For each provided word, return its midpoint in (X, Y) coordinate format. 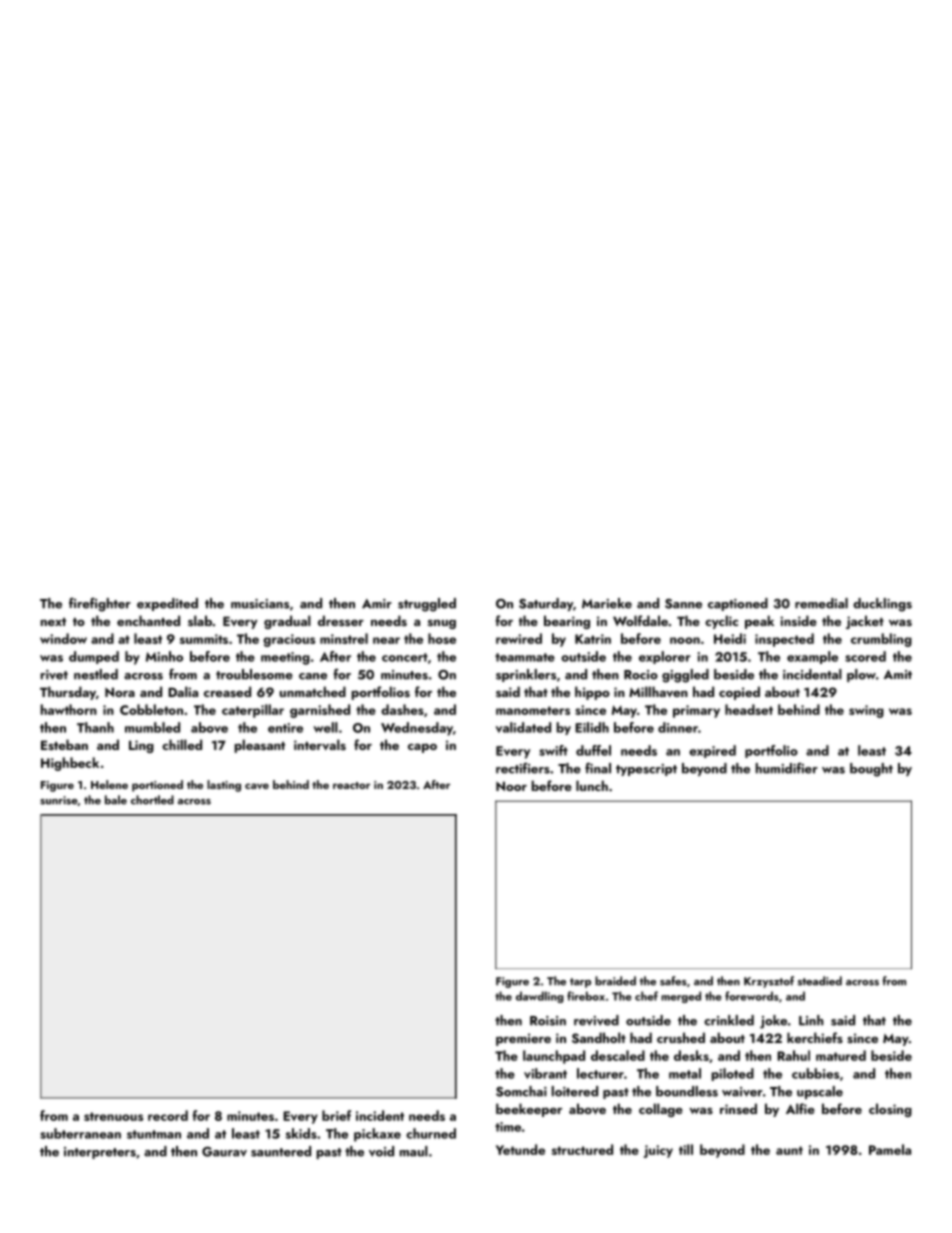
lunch (592, 785)
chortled (152, 800)
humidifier (787, 768)
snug (442, 624)
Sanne (683, 604)
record (168, 1115)
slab (200, 620)
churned (431, 1133)
